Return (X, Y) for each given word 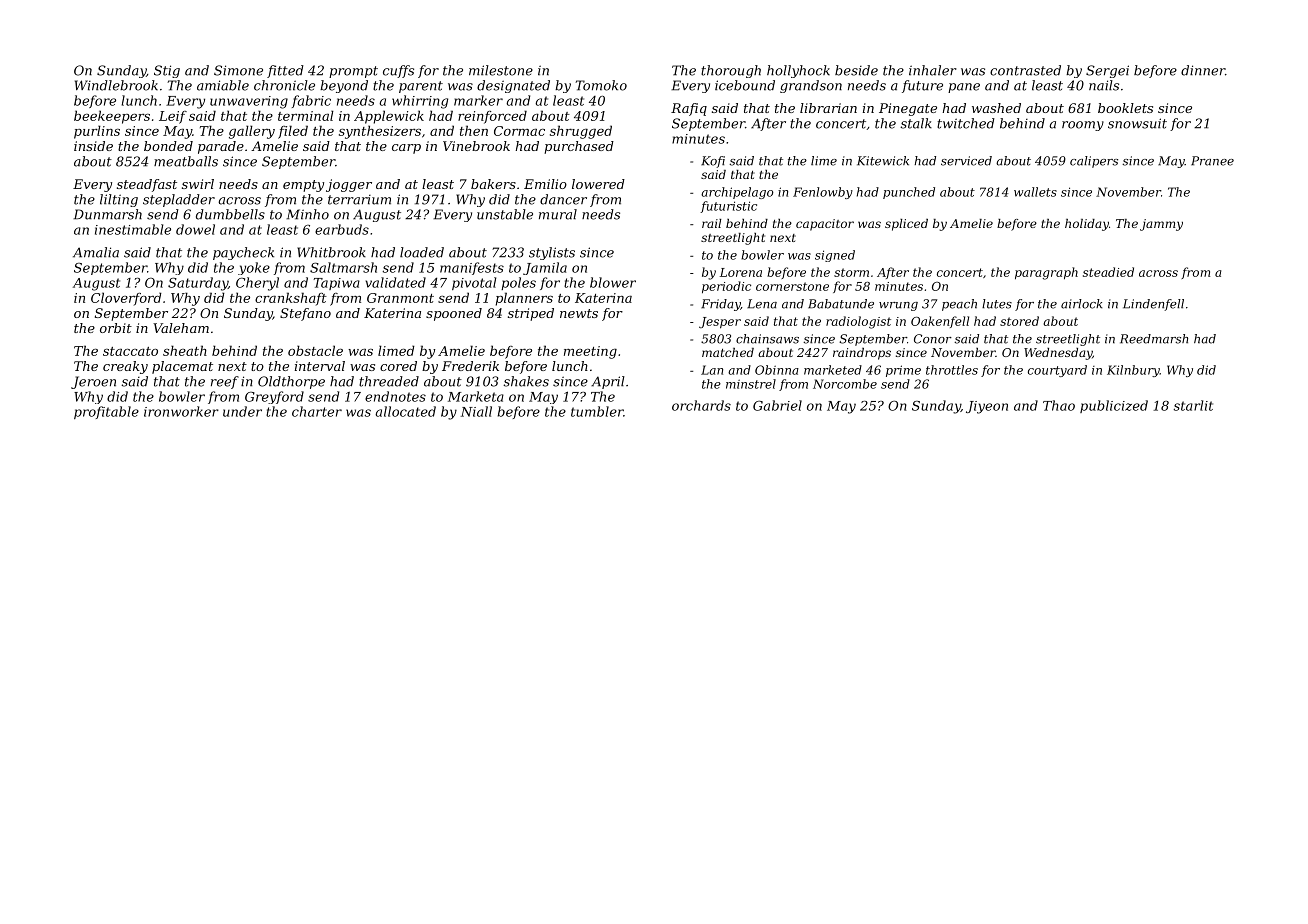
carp (406, 149)
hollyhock (798, 71)
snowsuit (1137, 123)
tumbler (597, 411)
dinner (1203, 70)
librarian (828, 108)
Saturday (198, 284)
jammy (1161, 225)
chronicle (284, 85)
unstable (505, 214)
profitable (106, 412)
